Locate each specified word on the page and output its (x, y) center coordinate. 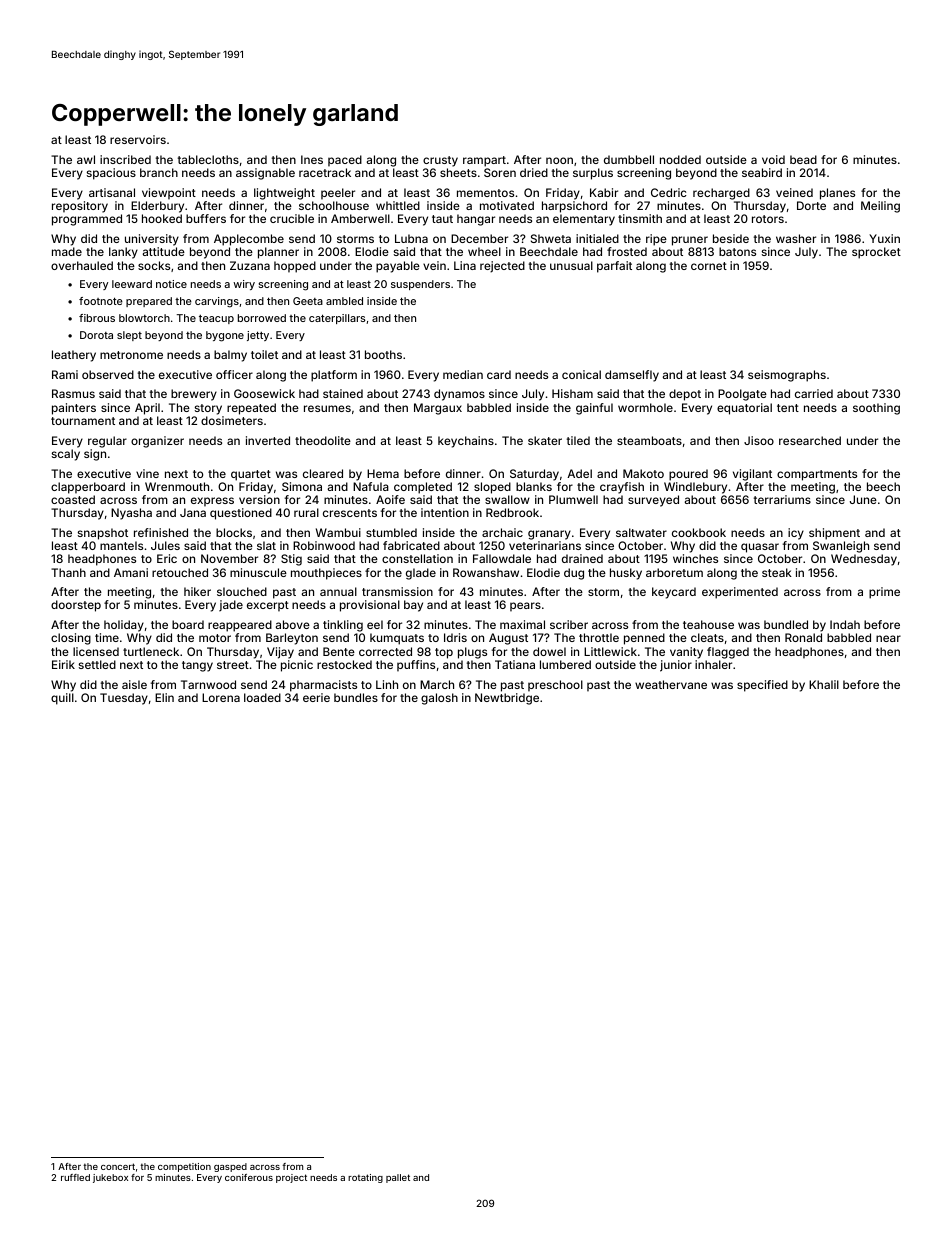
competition (184, 1167)
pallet (398, 1178)
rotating (365, 1178)
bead (803, 159)
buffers (206, 218)
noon (559, 160)
